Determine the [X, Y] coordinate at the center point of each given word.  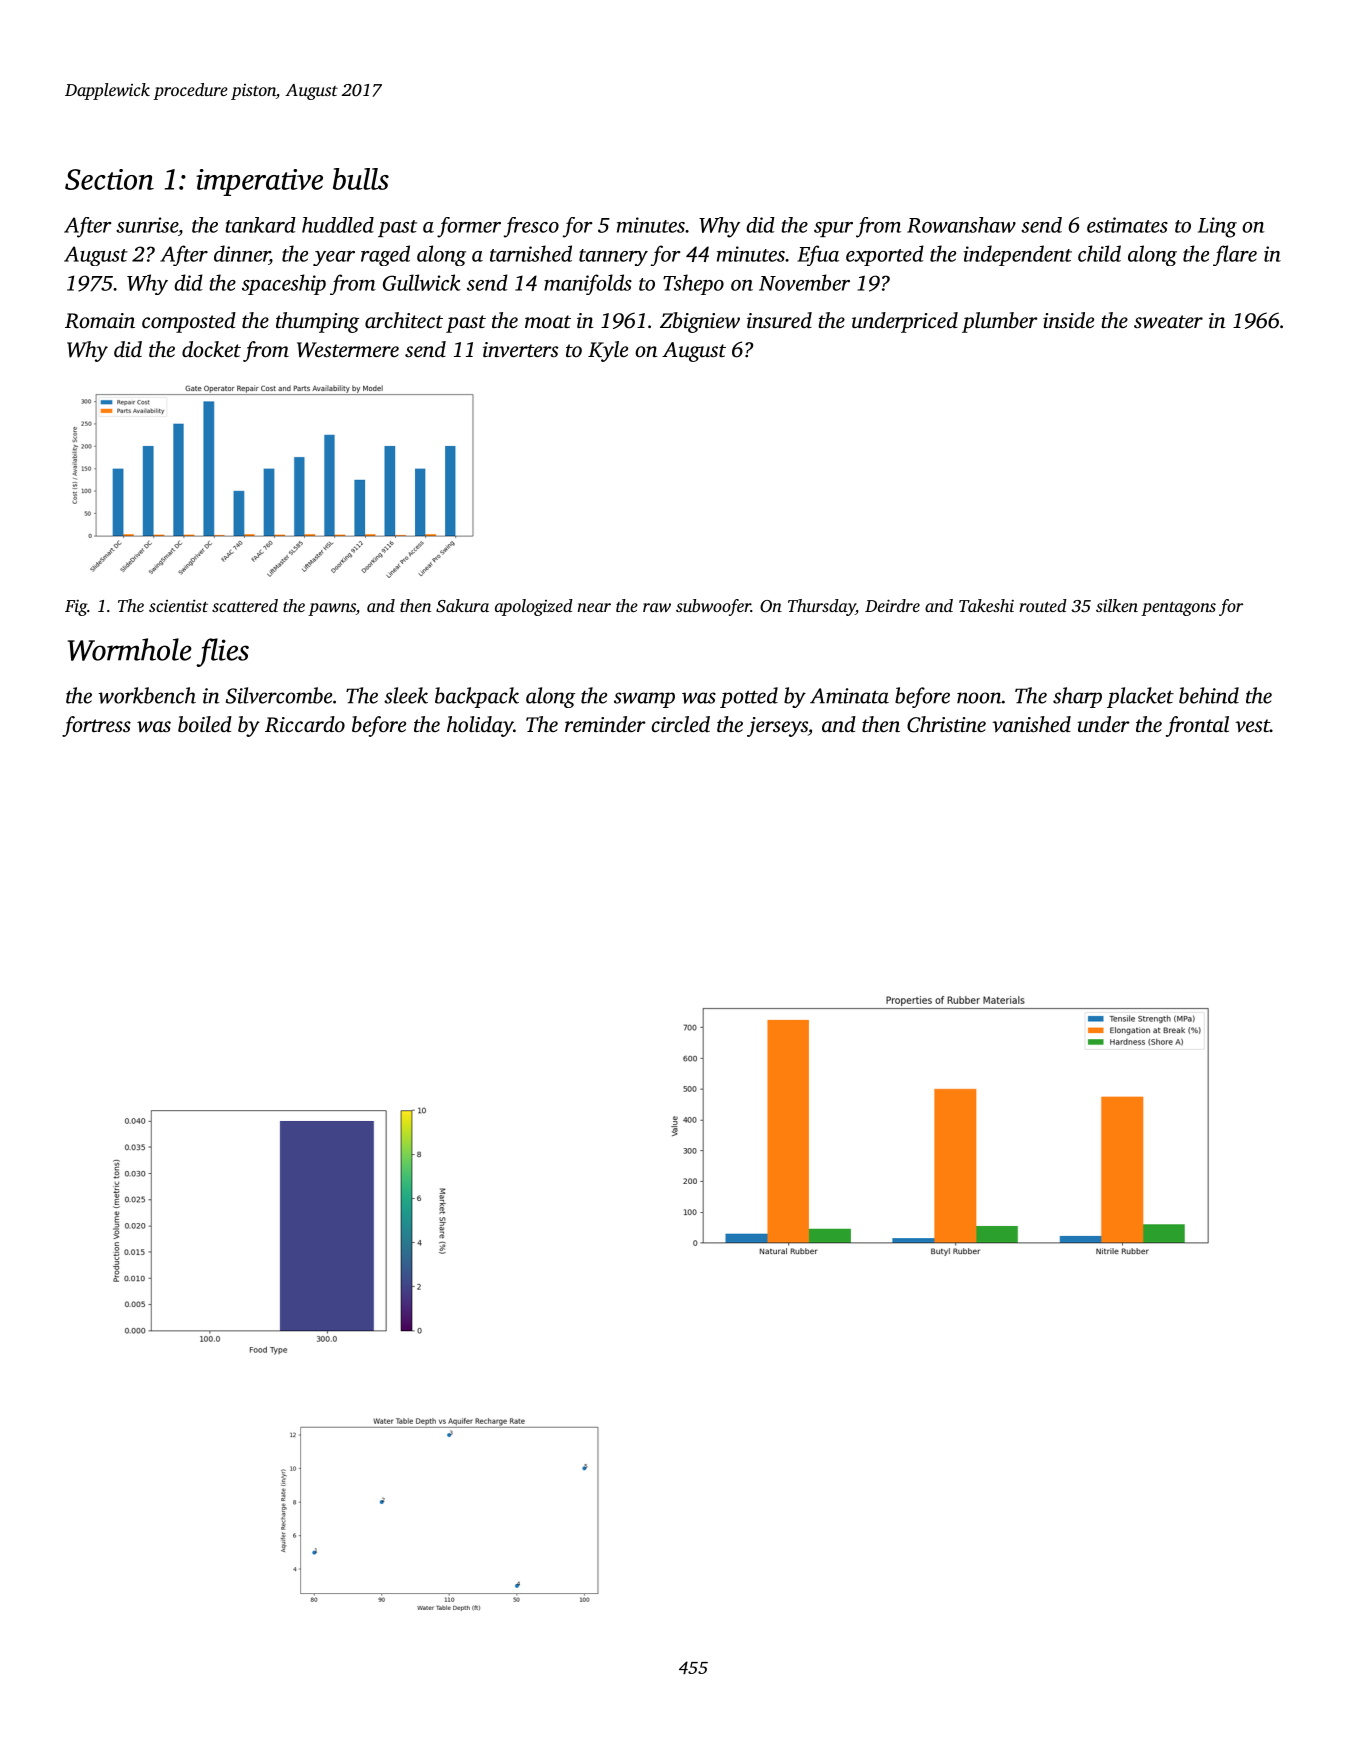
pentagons [1178, 608]
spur [833, 229]
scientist [178, 605]
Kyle [608, 351]
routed [1043, 605]
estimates [1127, 225]
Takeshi [986, 605]
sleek [406, 695]
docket [211, 349]
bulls [361, 179]
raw [657, 607]
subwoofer [713, 607]
